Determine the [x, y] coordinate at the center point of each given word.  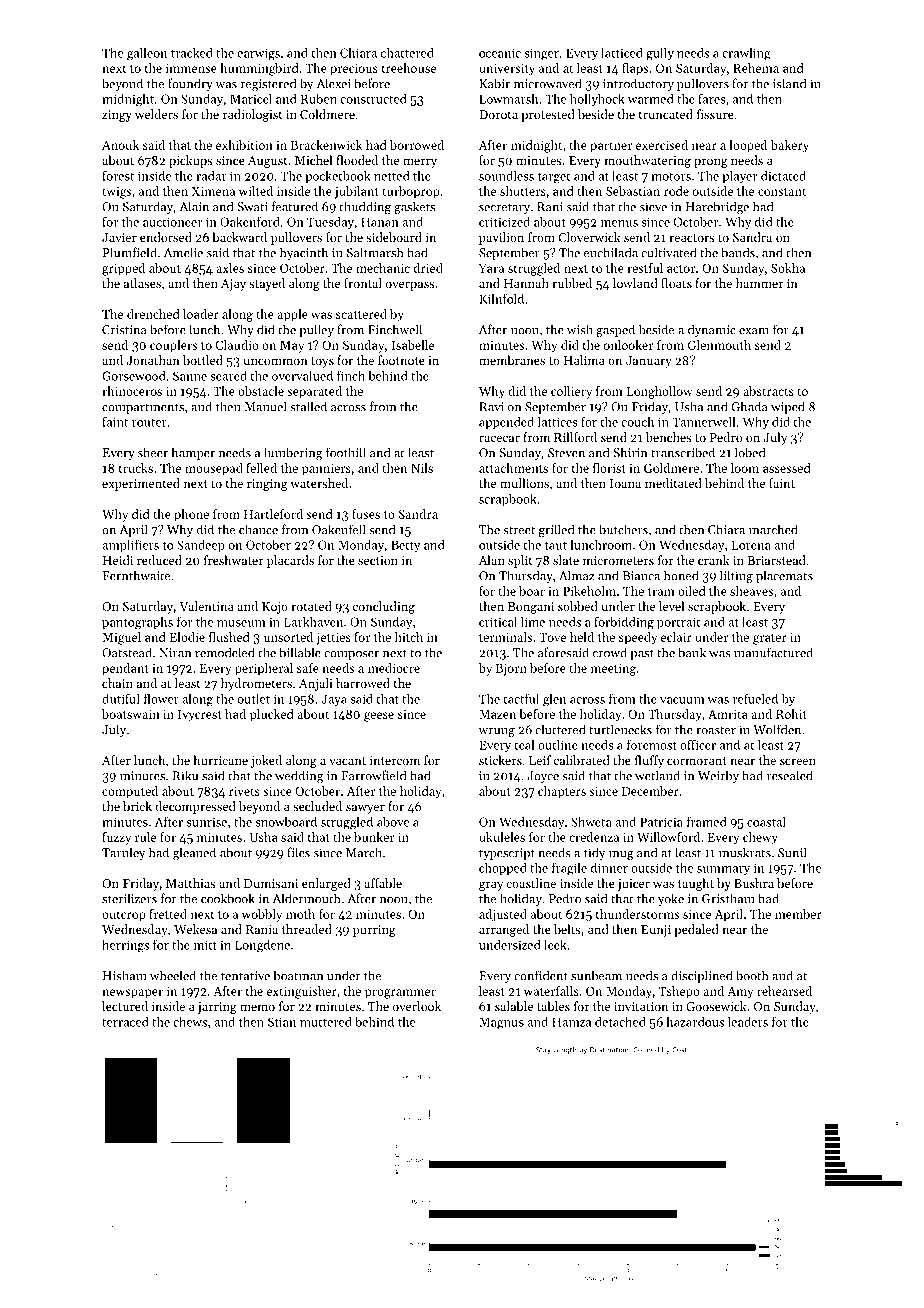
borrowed [417, 145]
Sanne [190, 376]
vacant [347, 761]
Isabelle [413, 345]
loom [745, 468]
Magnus [501, 1023]
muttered [326, 1022]
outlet [254, 699]
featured [295, 206]
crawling [746, 54]
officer [698, 745]
